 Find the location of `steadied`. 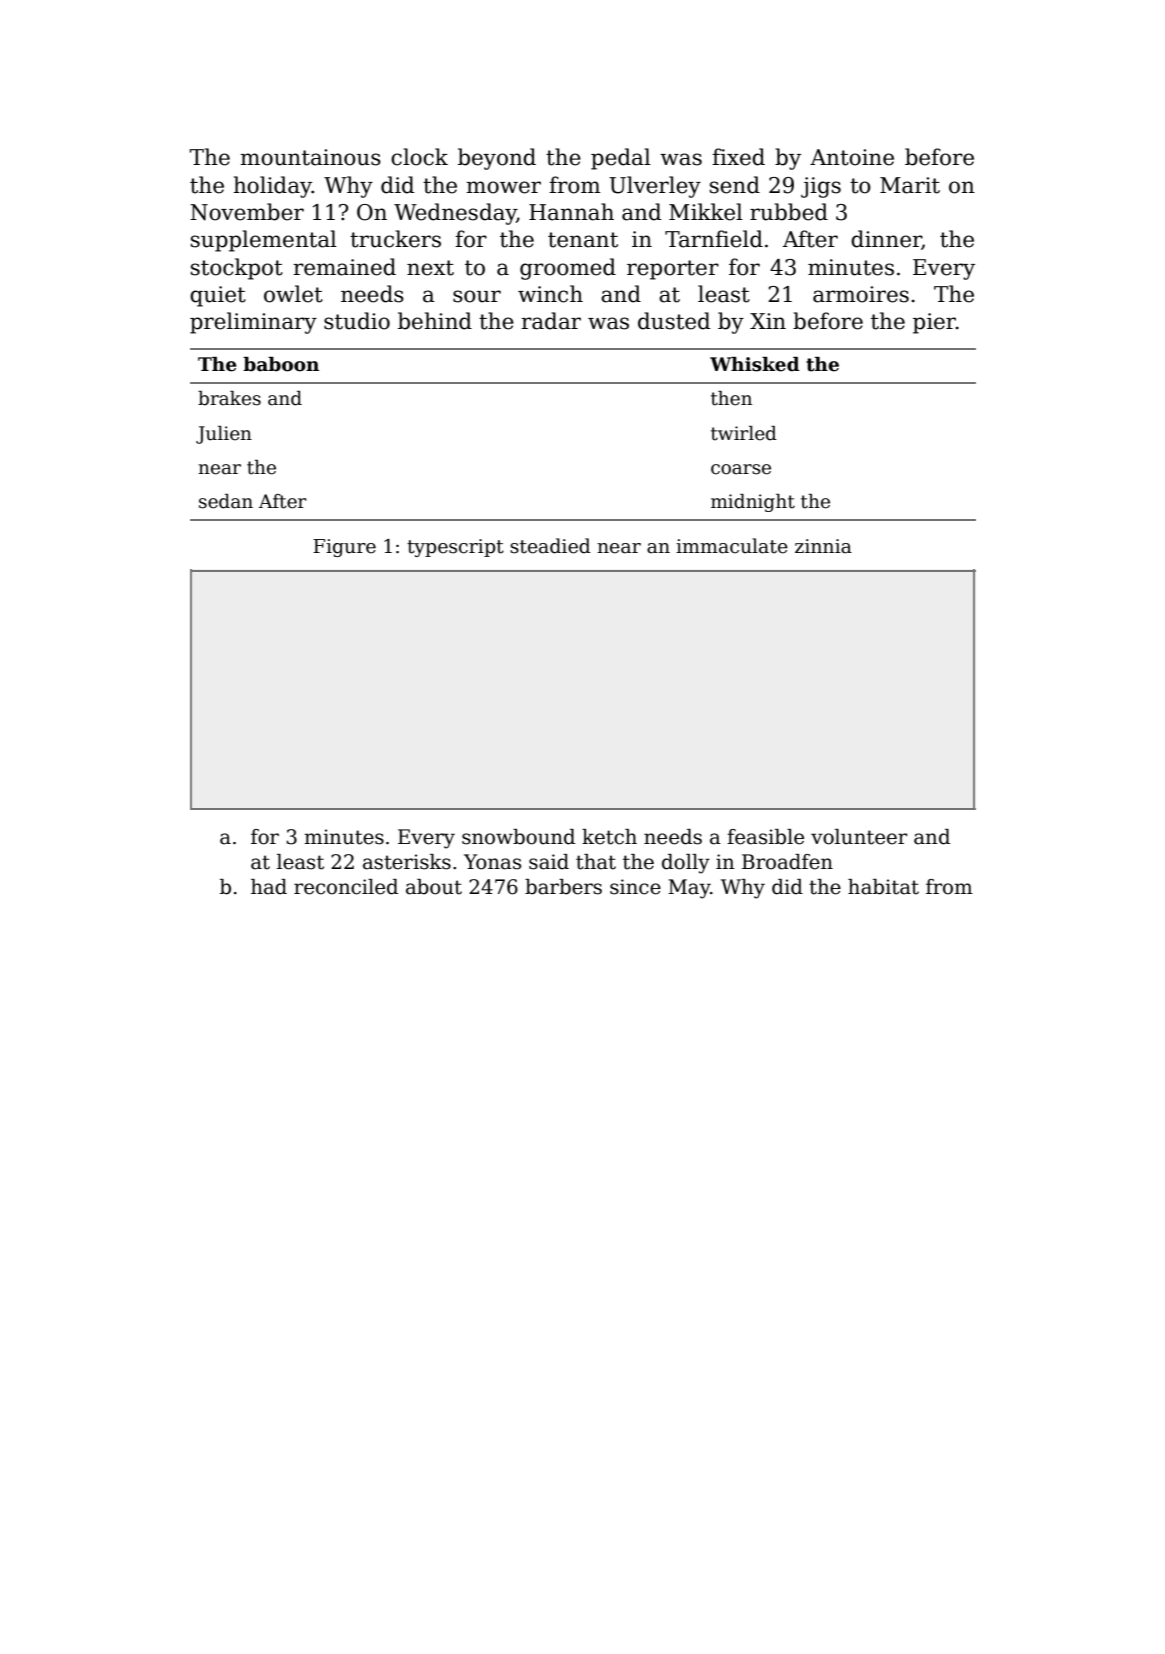

steadied is located at coordinates (550, 546).
